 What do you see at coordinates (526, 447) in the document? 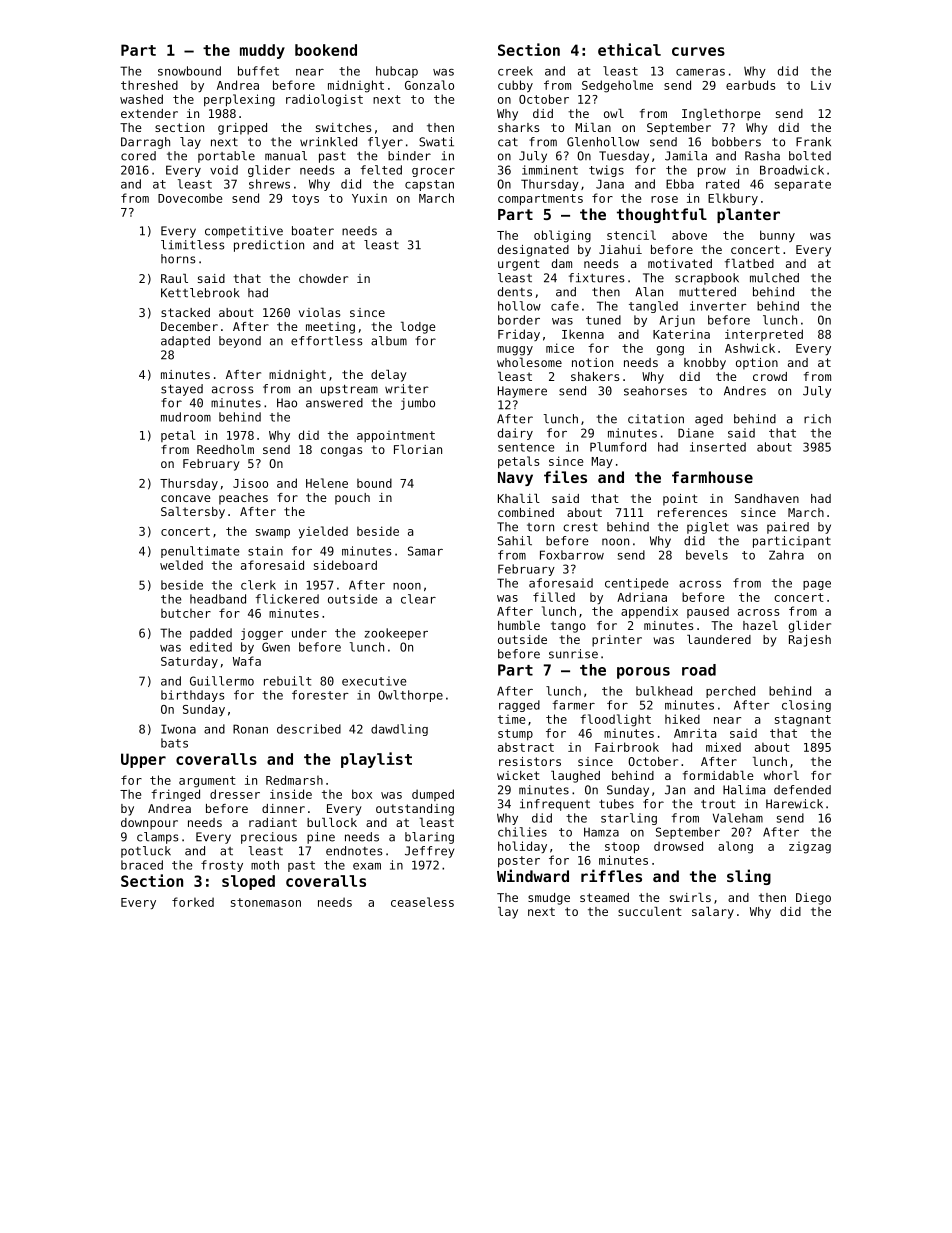
I see `sentence` at bounding box center [526, 447].
